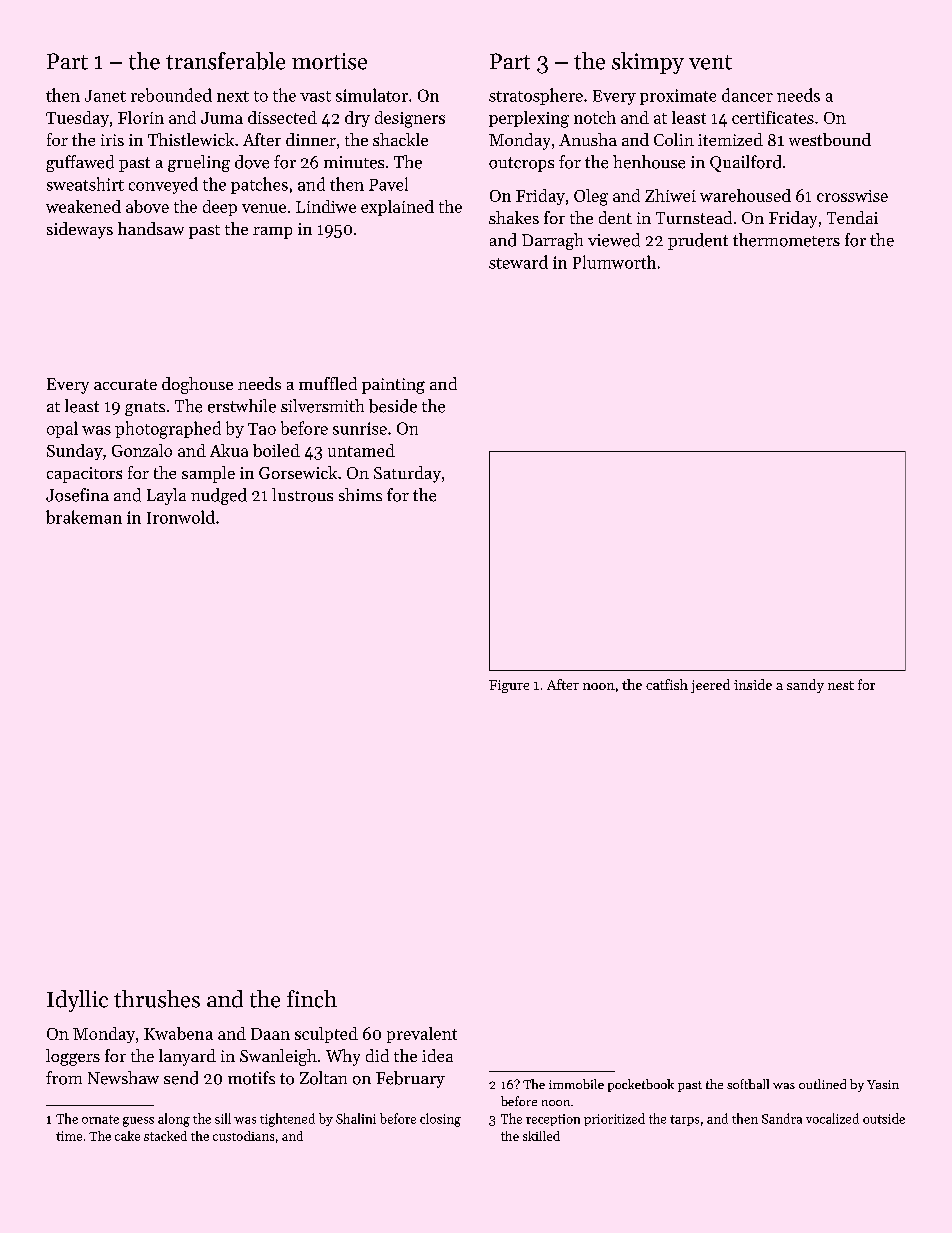 This screenshot has width=952, height=1233. I want to click on viewed, so click(614, 240).
